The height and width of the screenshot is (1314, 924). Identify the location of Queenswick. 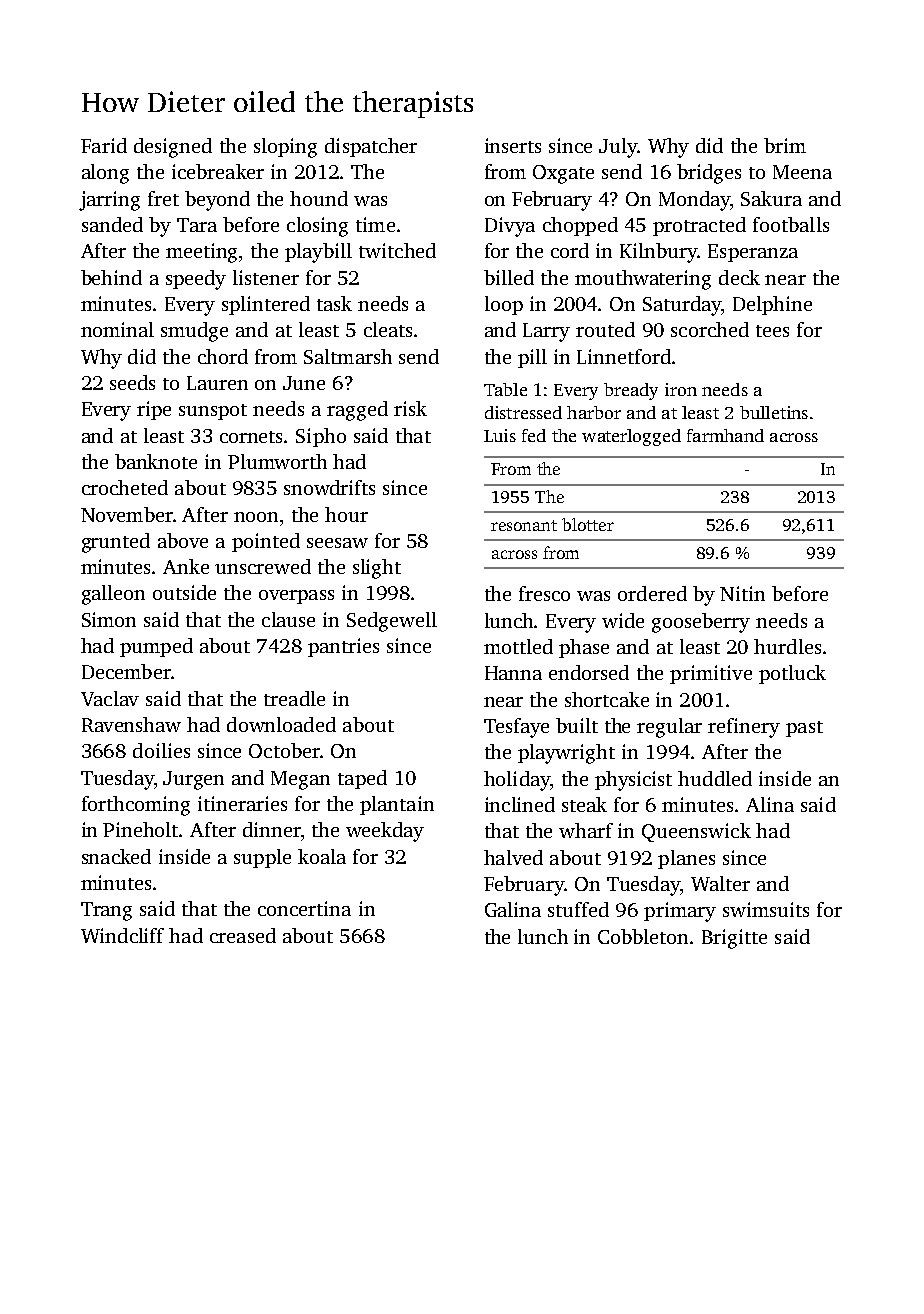
(696, 832).
